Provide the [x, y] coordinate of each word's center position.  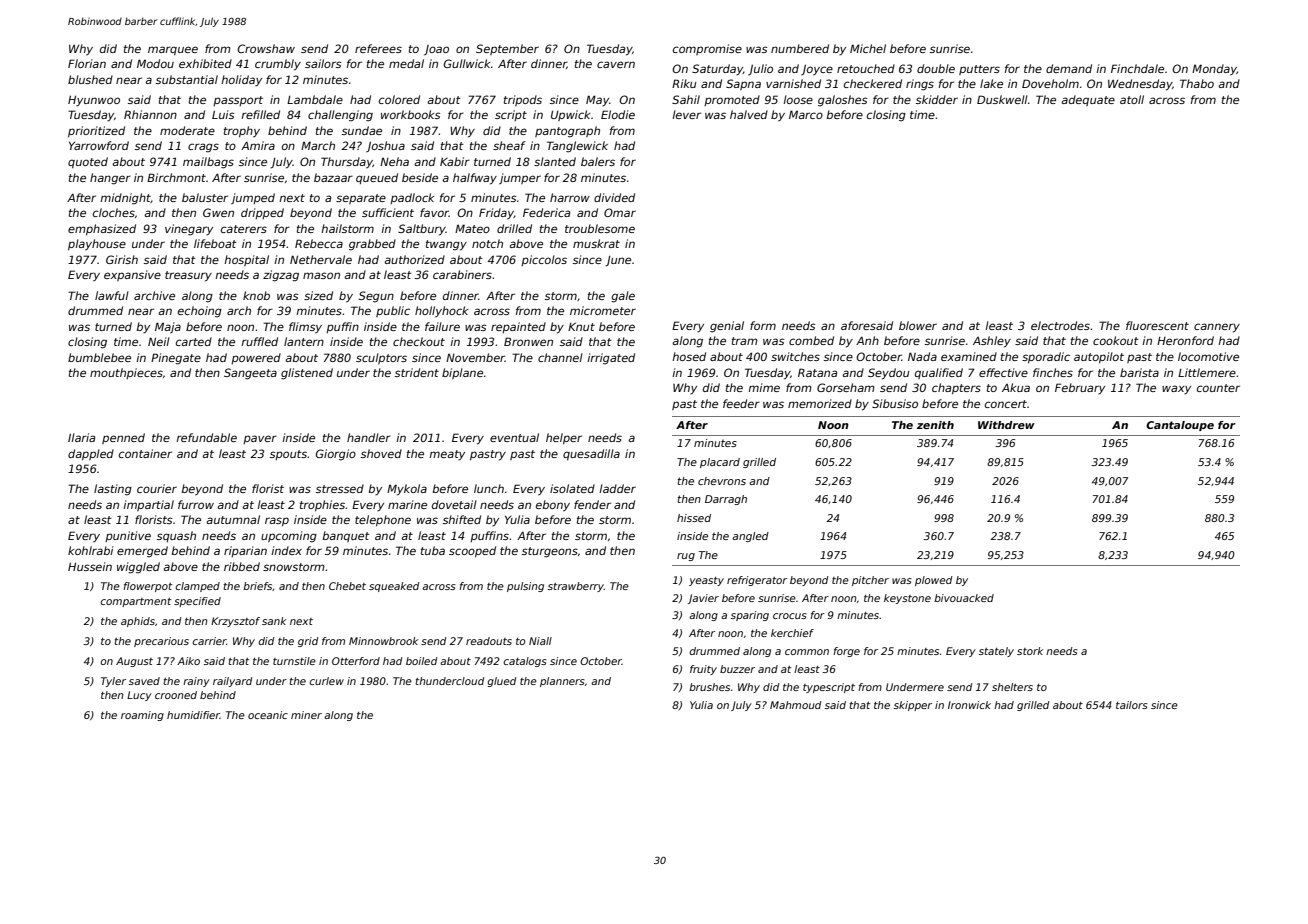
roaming [142, 716]
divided [614, 197]
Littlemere [1207, 372]
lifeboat [215, 243]
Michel [868, 48]
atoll [1132, 99]
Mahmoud [796, 705]
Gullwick [467, 63]
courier [157, 488]
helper [564, 438]
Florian [87, 63]
